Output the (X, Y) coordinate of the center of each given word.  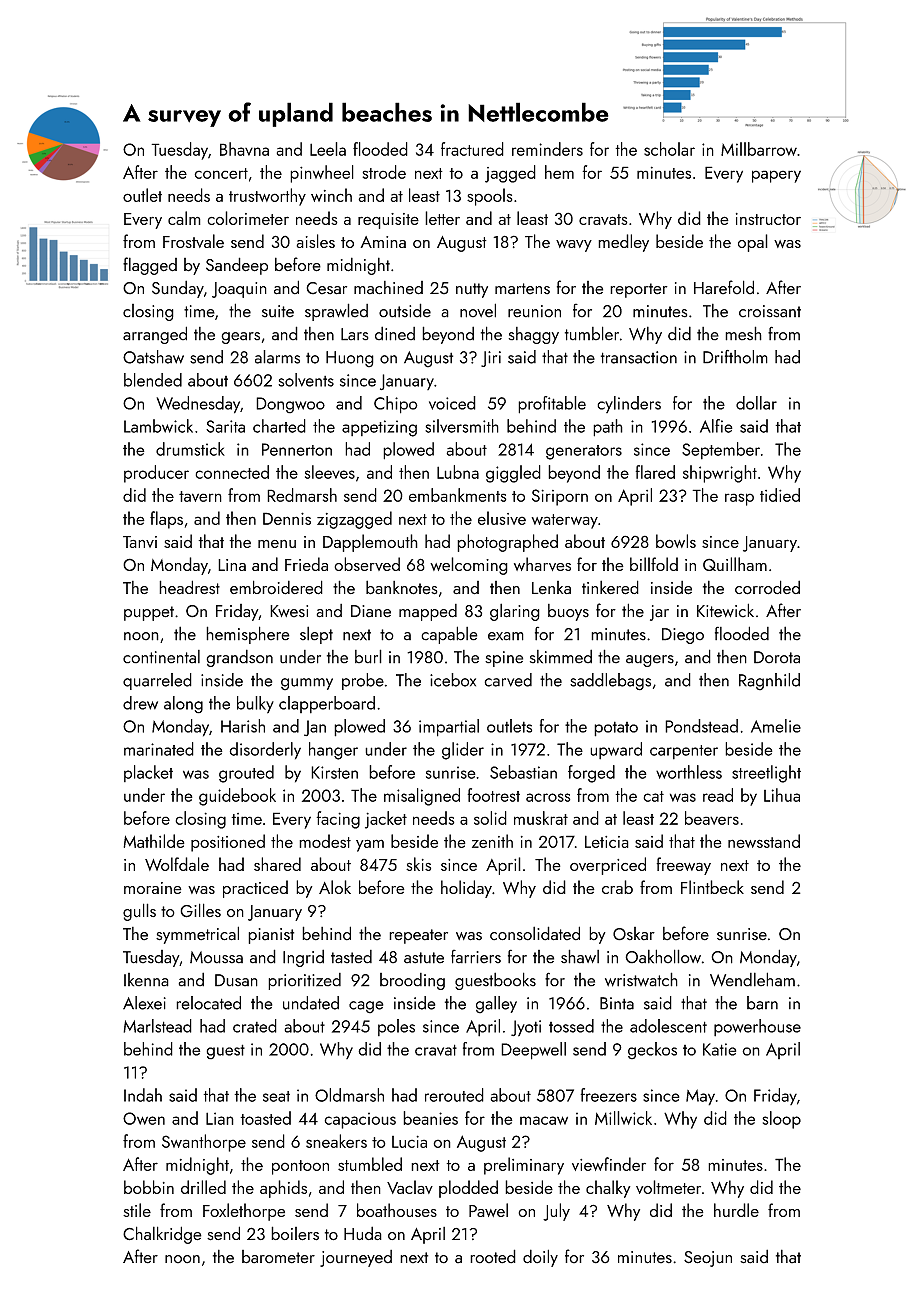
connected (232, 472)
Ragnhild (769, 682)
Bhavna (244, 149)
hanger (333, 751)
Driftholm (735, 357)
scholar (669, 149)
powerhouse (757, 1028)
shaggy (533, 335)
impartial (449, 728)
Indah (143, 1095)
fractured (472, 149)
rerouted (454, 1095)
